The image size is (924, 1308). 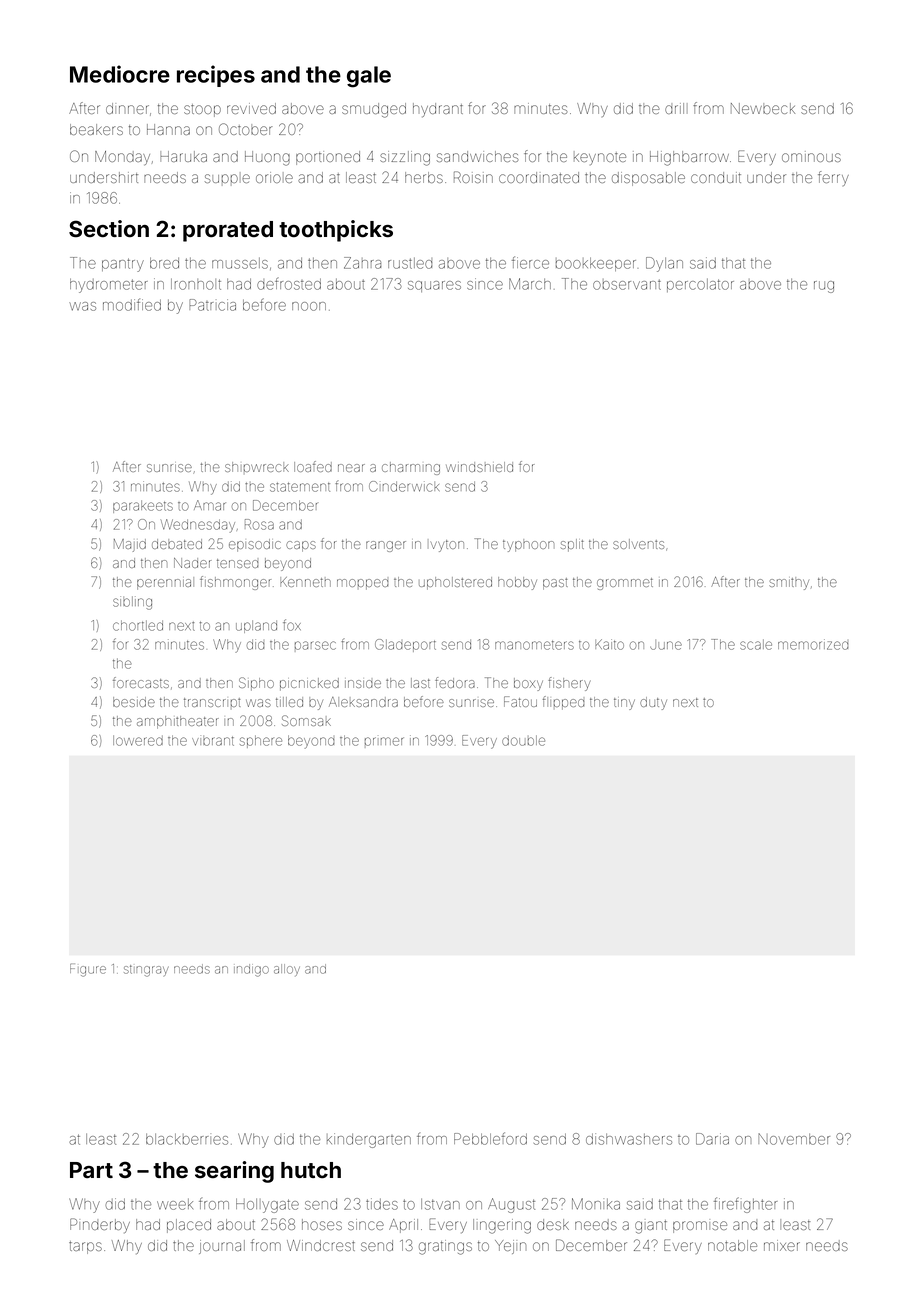 What do you see at coordinates (213, 741) in the page?
I see `vibrant` at bounding box center [213, 741].
